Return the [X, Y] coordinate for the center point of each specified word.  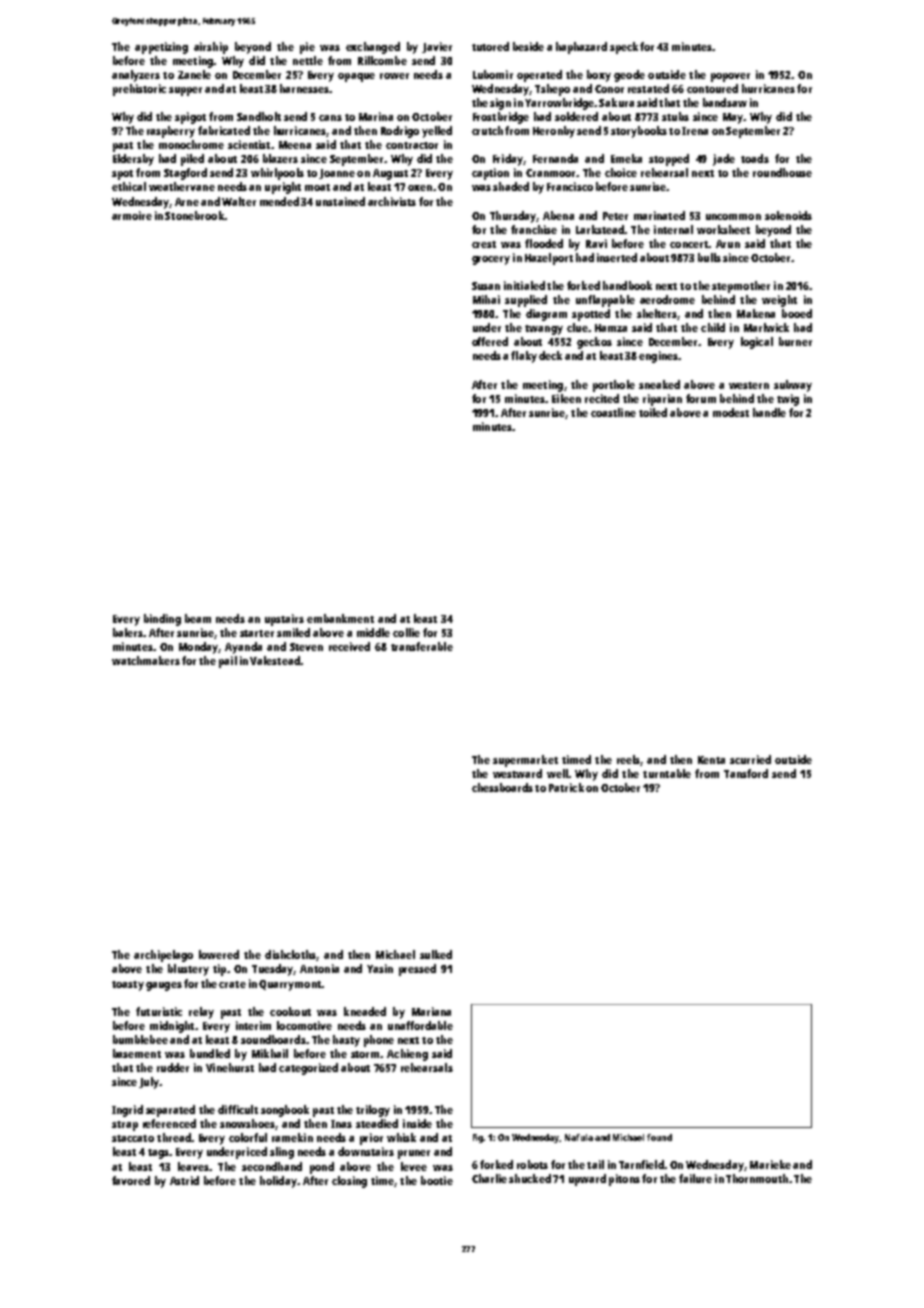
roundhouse [782, 172]
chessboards [502, 787]
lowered [219, 954]
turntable [667, 773]
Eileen [566, 398]
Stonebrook [194, 215]
